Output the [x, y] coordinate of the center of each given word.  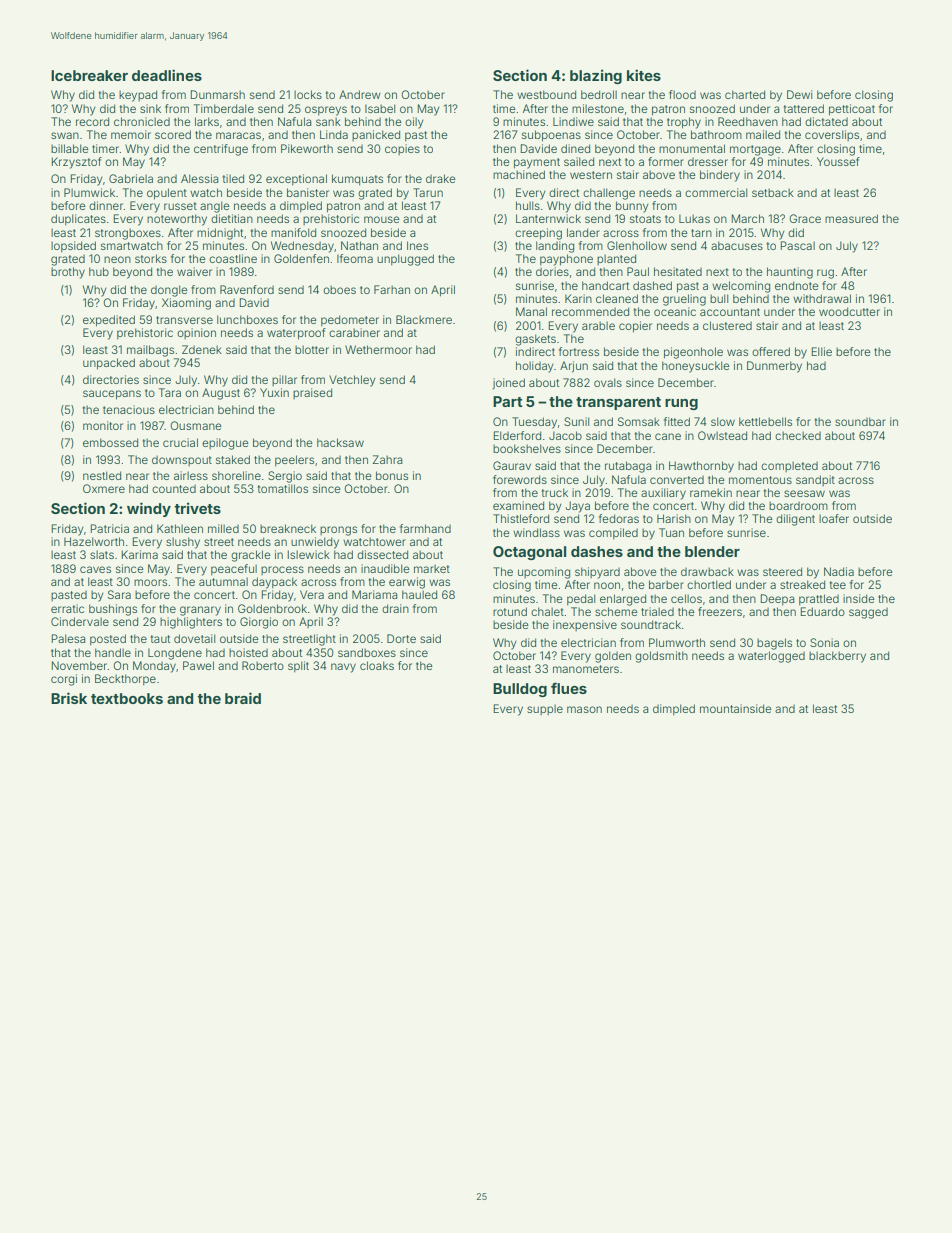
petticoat [852, 110]
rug [825, 274]
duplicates [78, 219]
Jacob [565, 435]
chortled [709, 584]
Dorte [401, 638]
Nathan [359, 245]
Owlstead [722, 435]
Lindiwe [573, 121]
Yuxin [274, 392]
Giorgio [259, 623]
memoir [131, 134]
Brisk [69, 698]
